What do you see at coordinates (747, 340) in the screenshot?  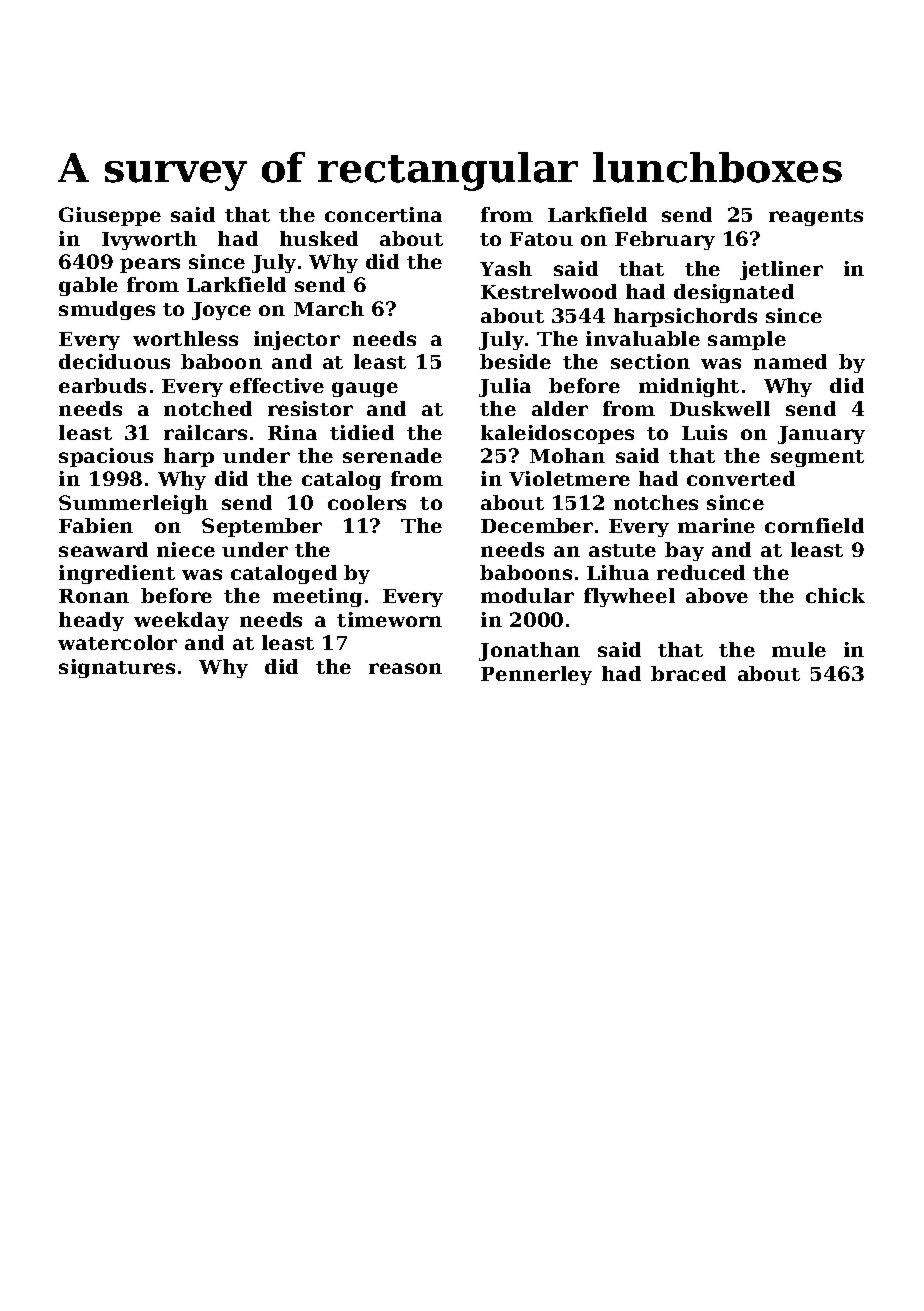 I see `sample` at bounding box center [747, 340].
